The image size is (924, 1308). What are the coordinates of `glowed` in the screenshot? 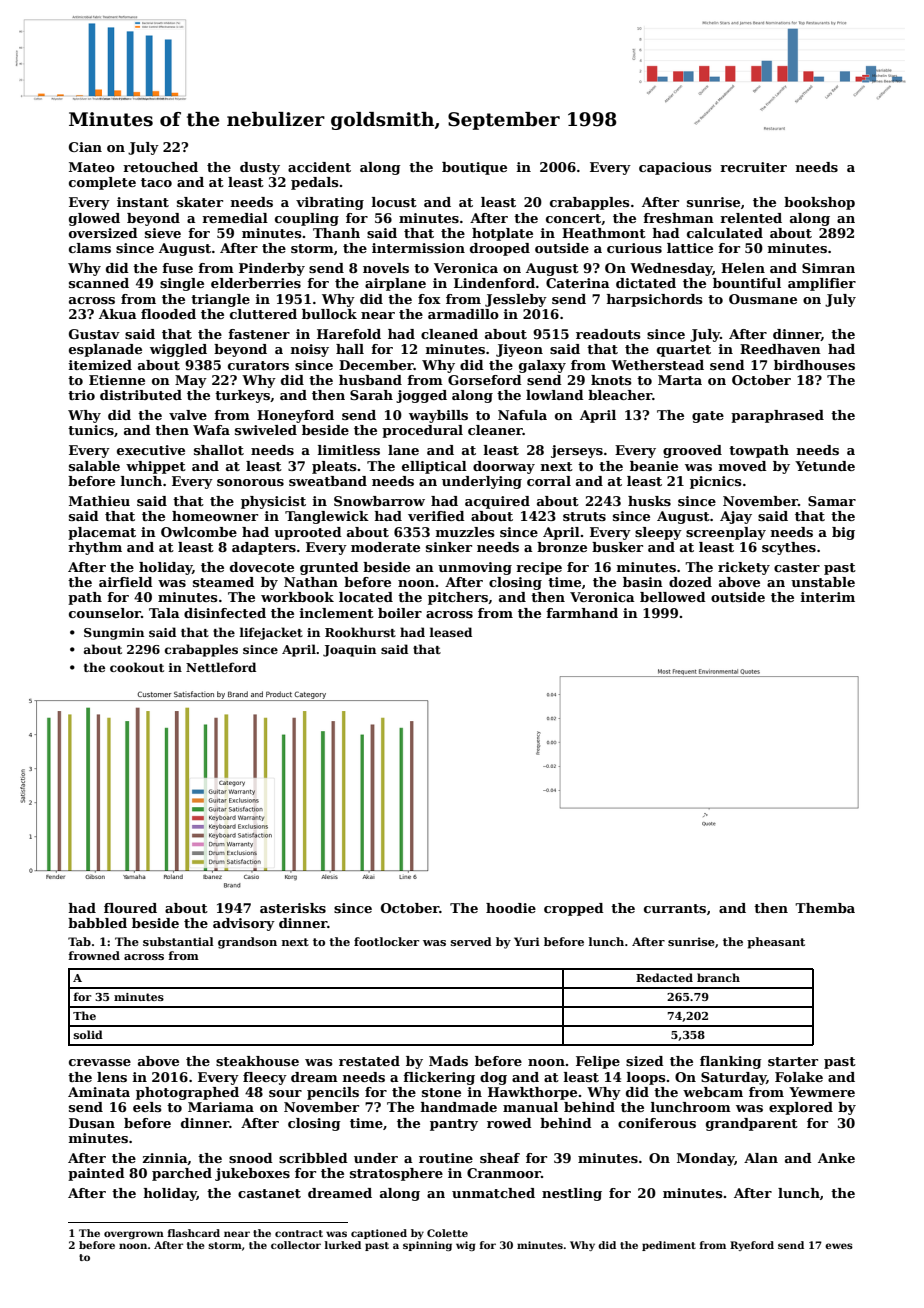 It's located at (94, 219).
